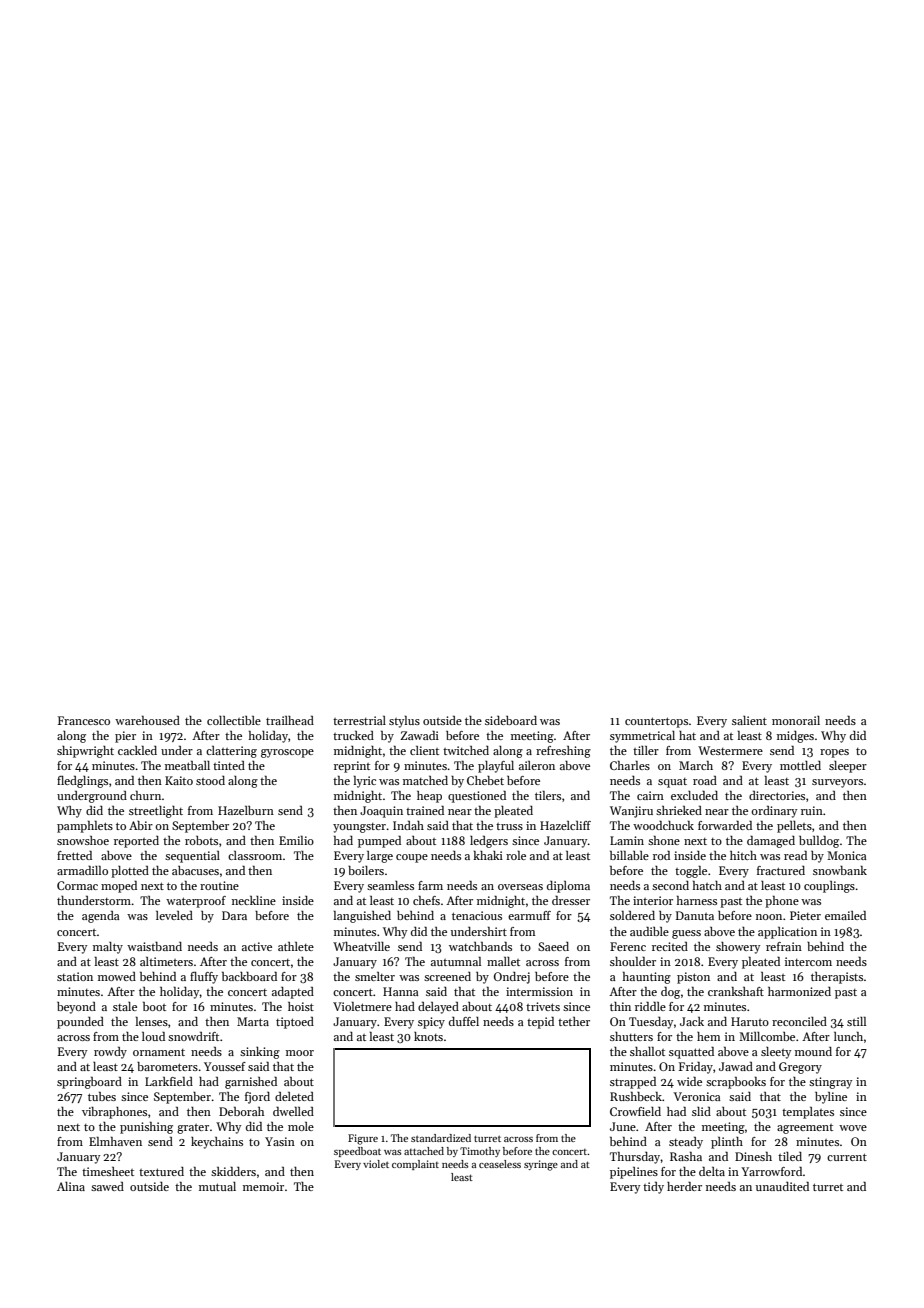 The image size is (924, 1308). I want to click on altimeters, so click(166, 961).
